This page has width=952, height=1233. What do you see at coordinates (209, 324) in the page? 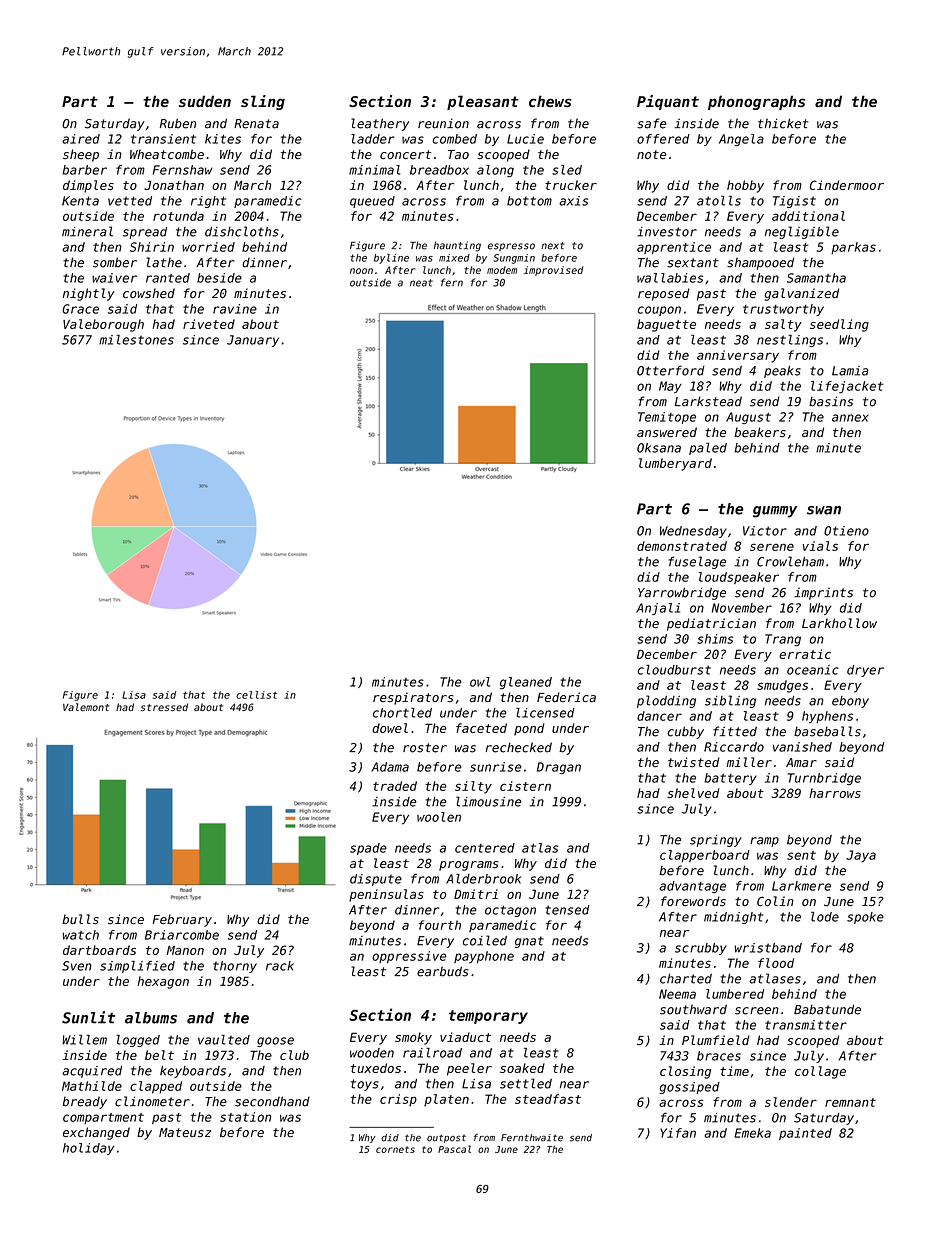
I see `riveted` at bounding box center [209, 324].
